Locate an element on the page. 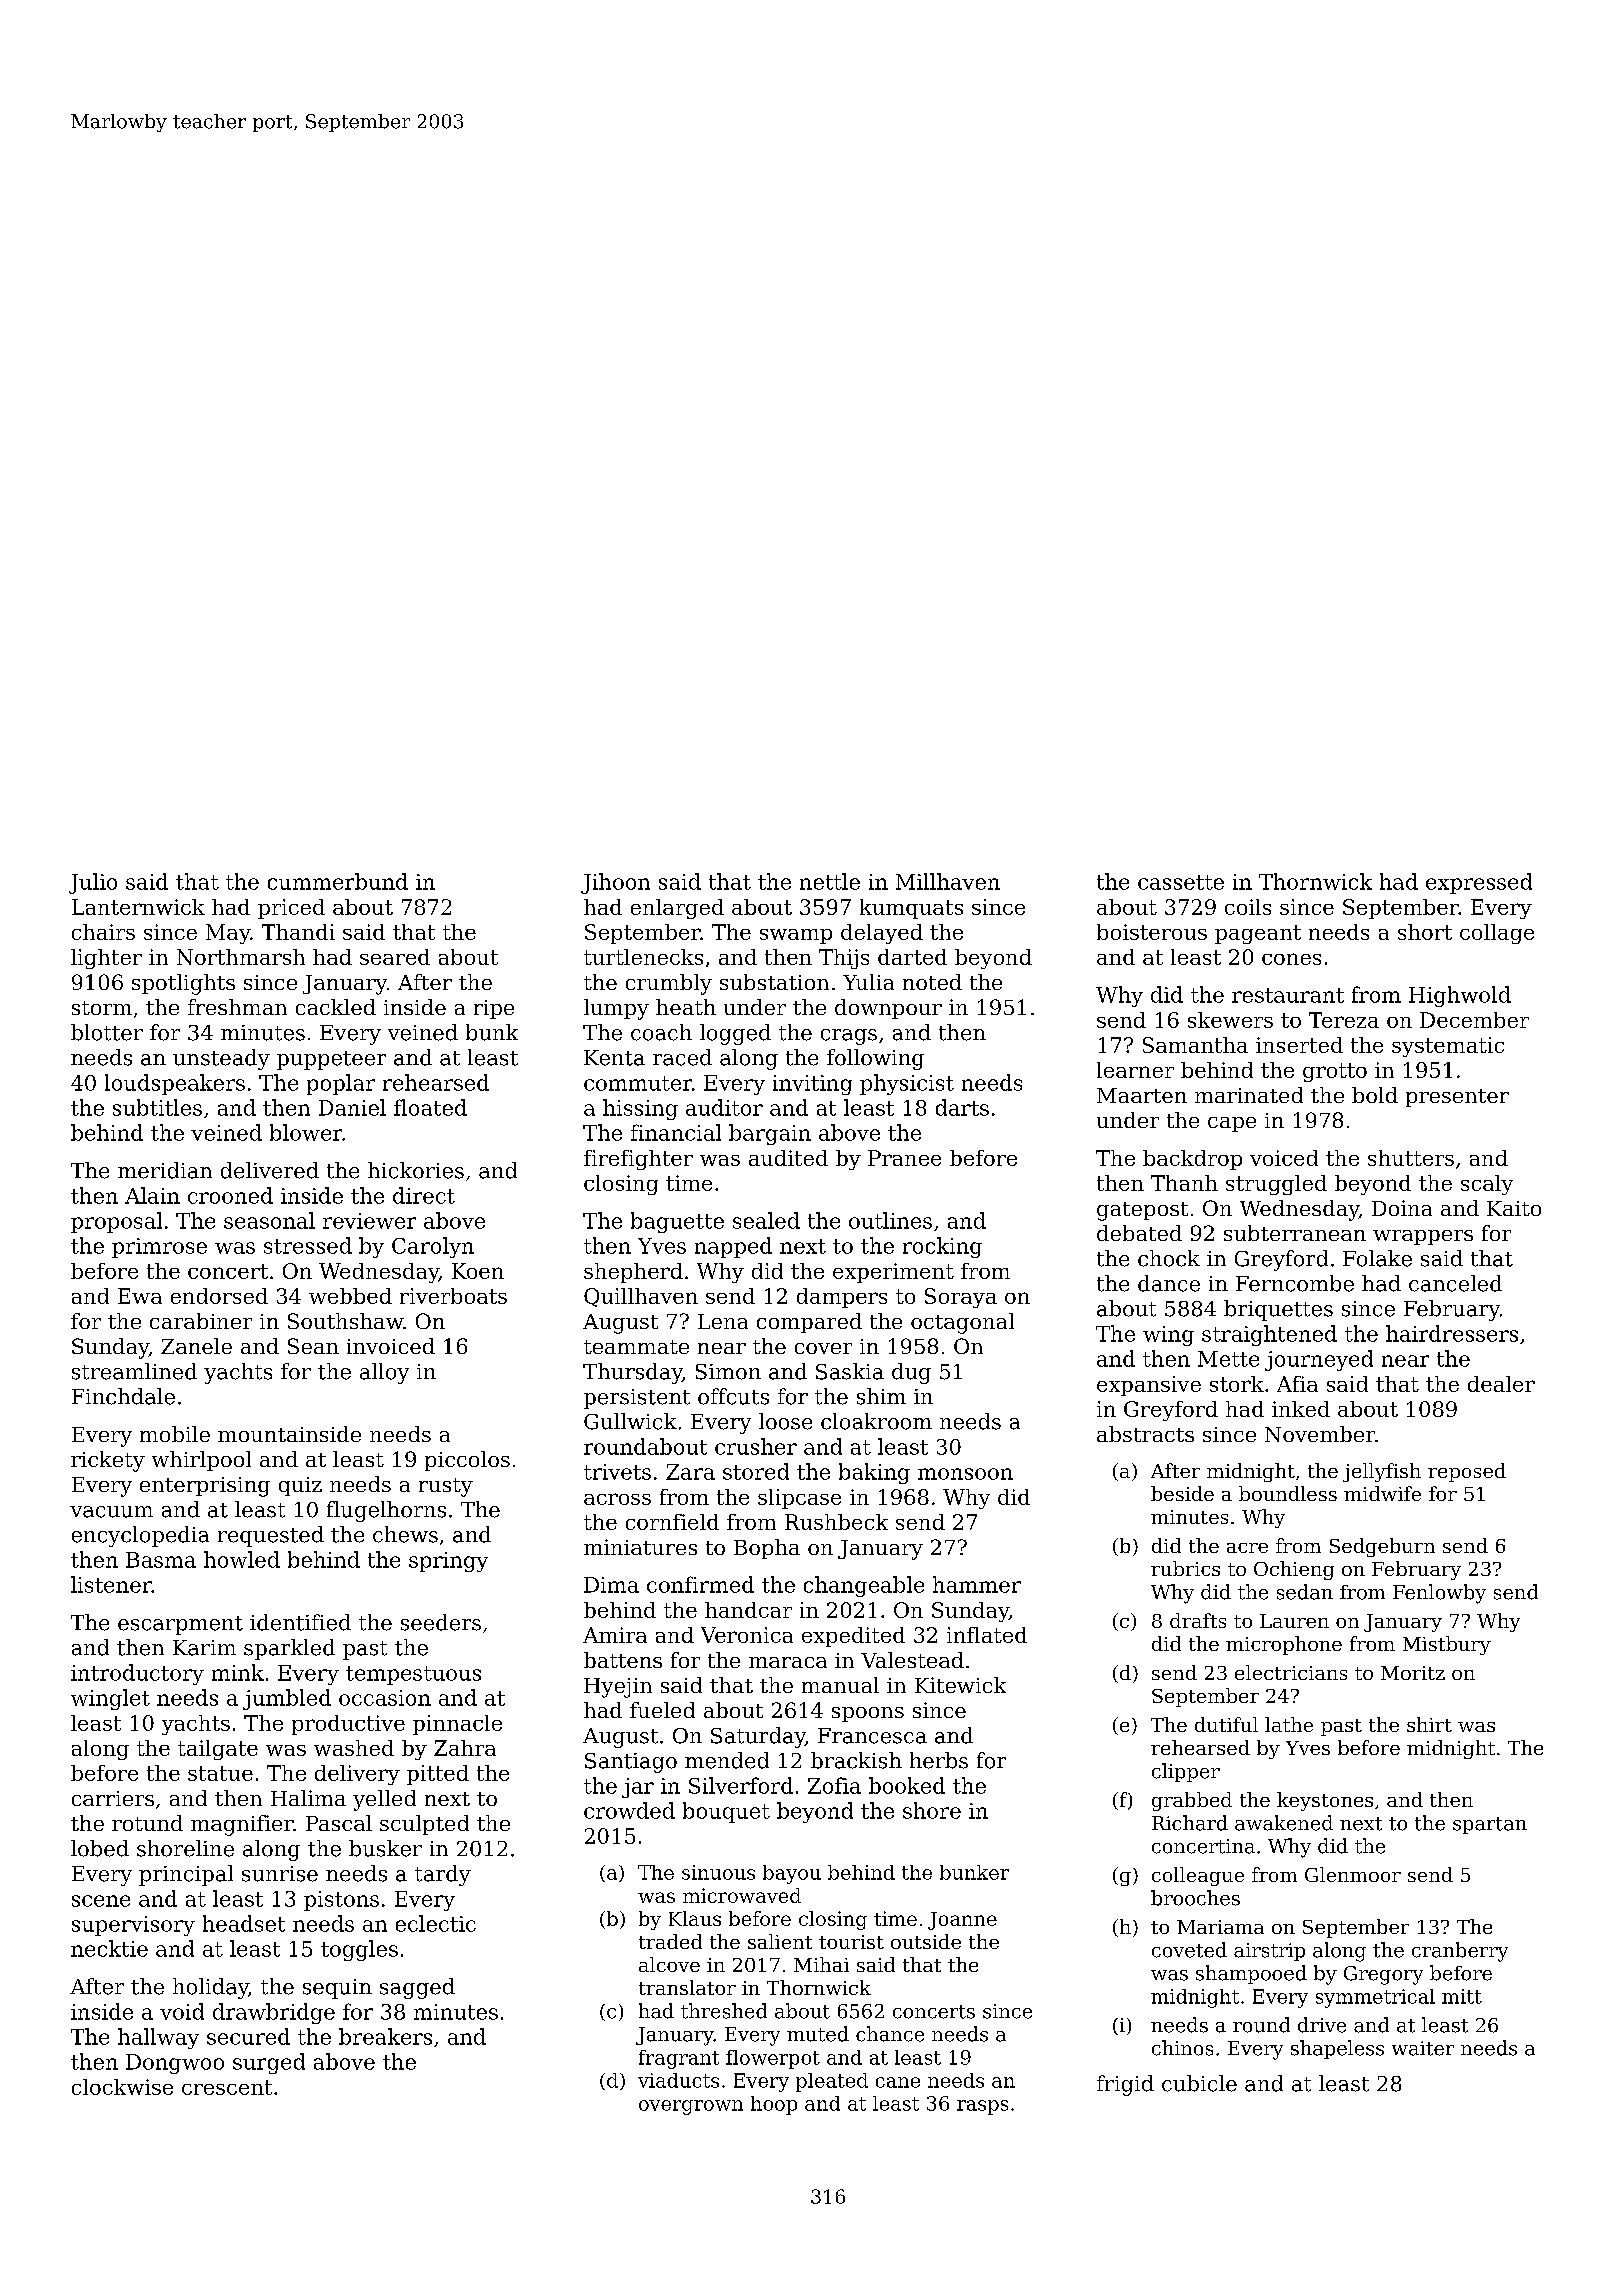 This document has height=2292, width=1620. magnifier is located at coordinates (242, 1825).
